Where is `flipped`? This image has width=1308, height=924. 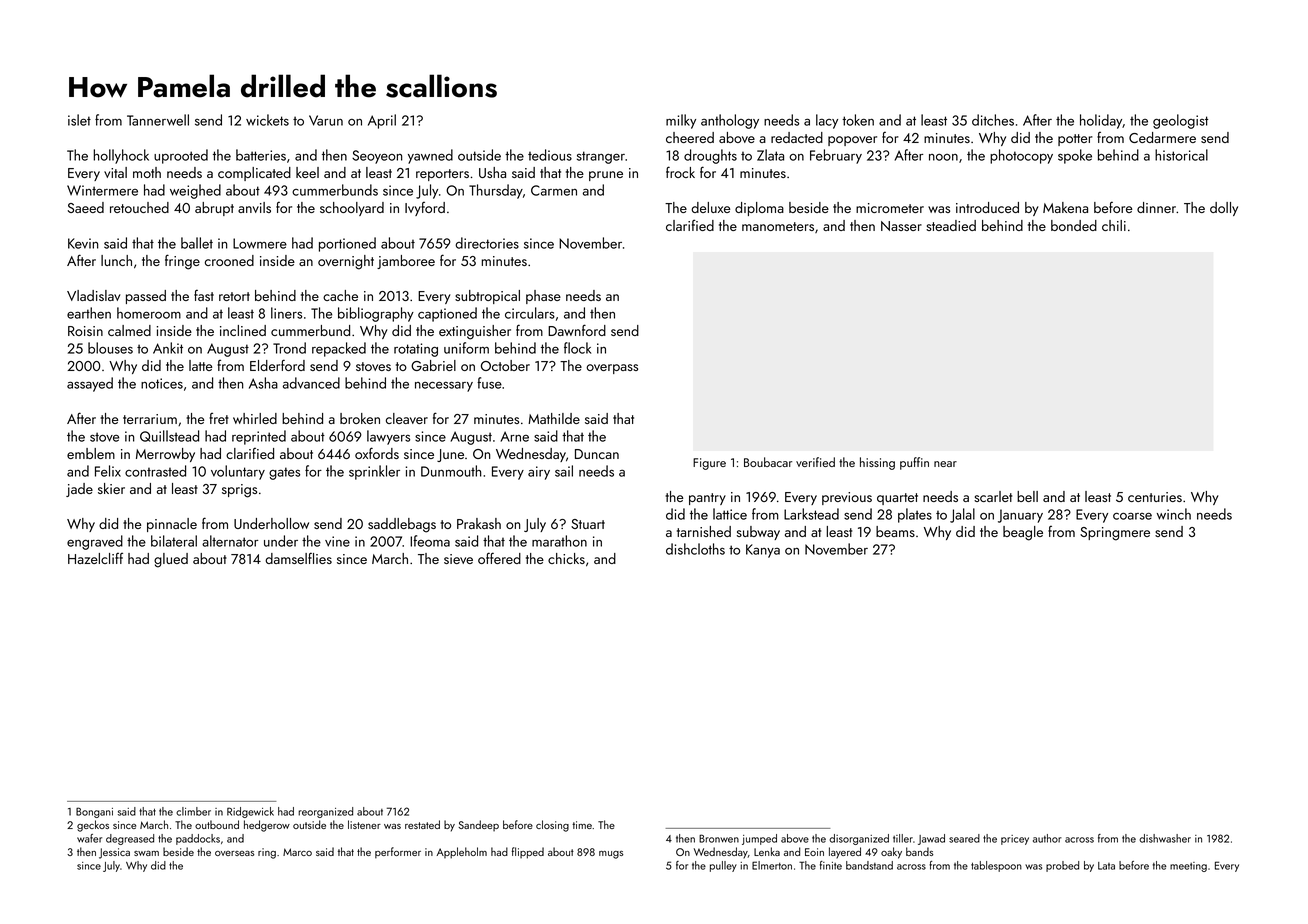
flipped is located at coordinates (528, 853).
